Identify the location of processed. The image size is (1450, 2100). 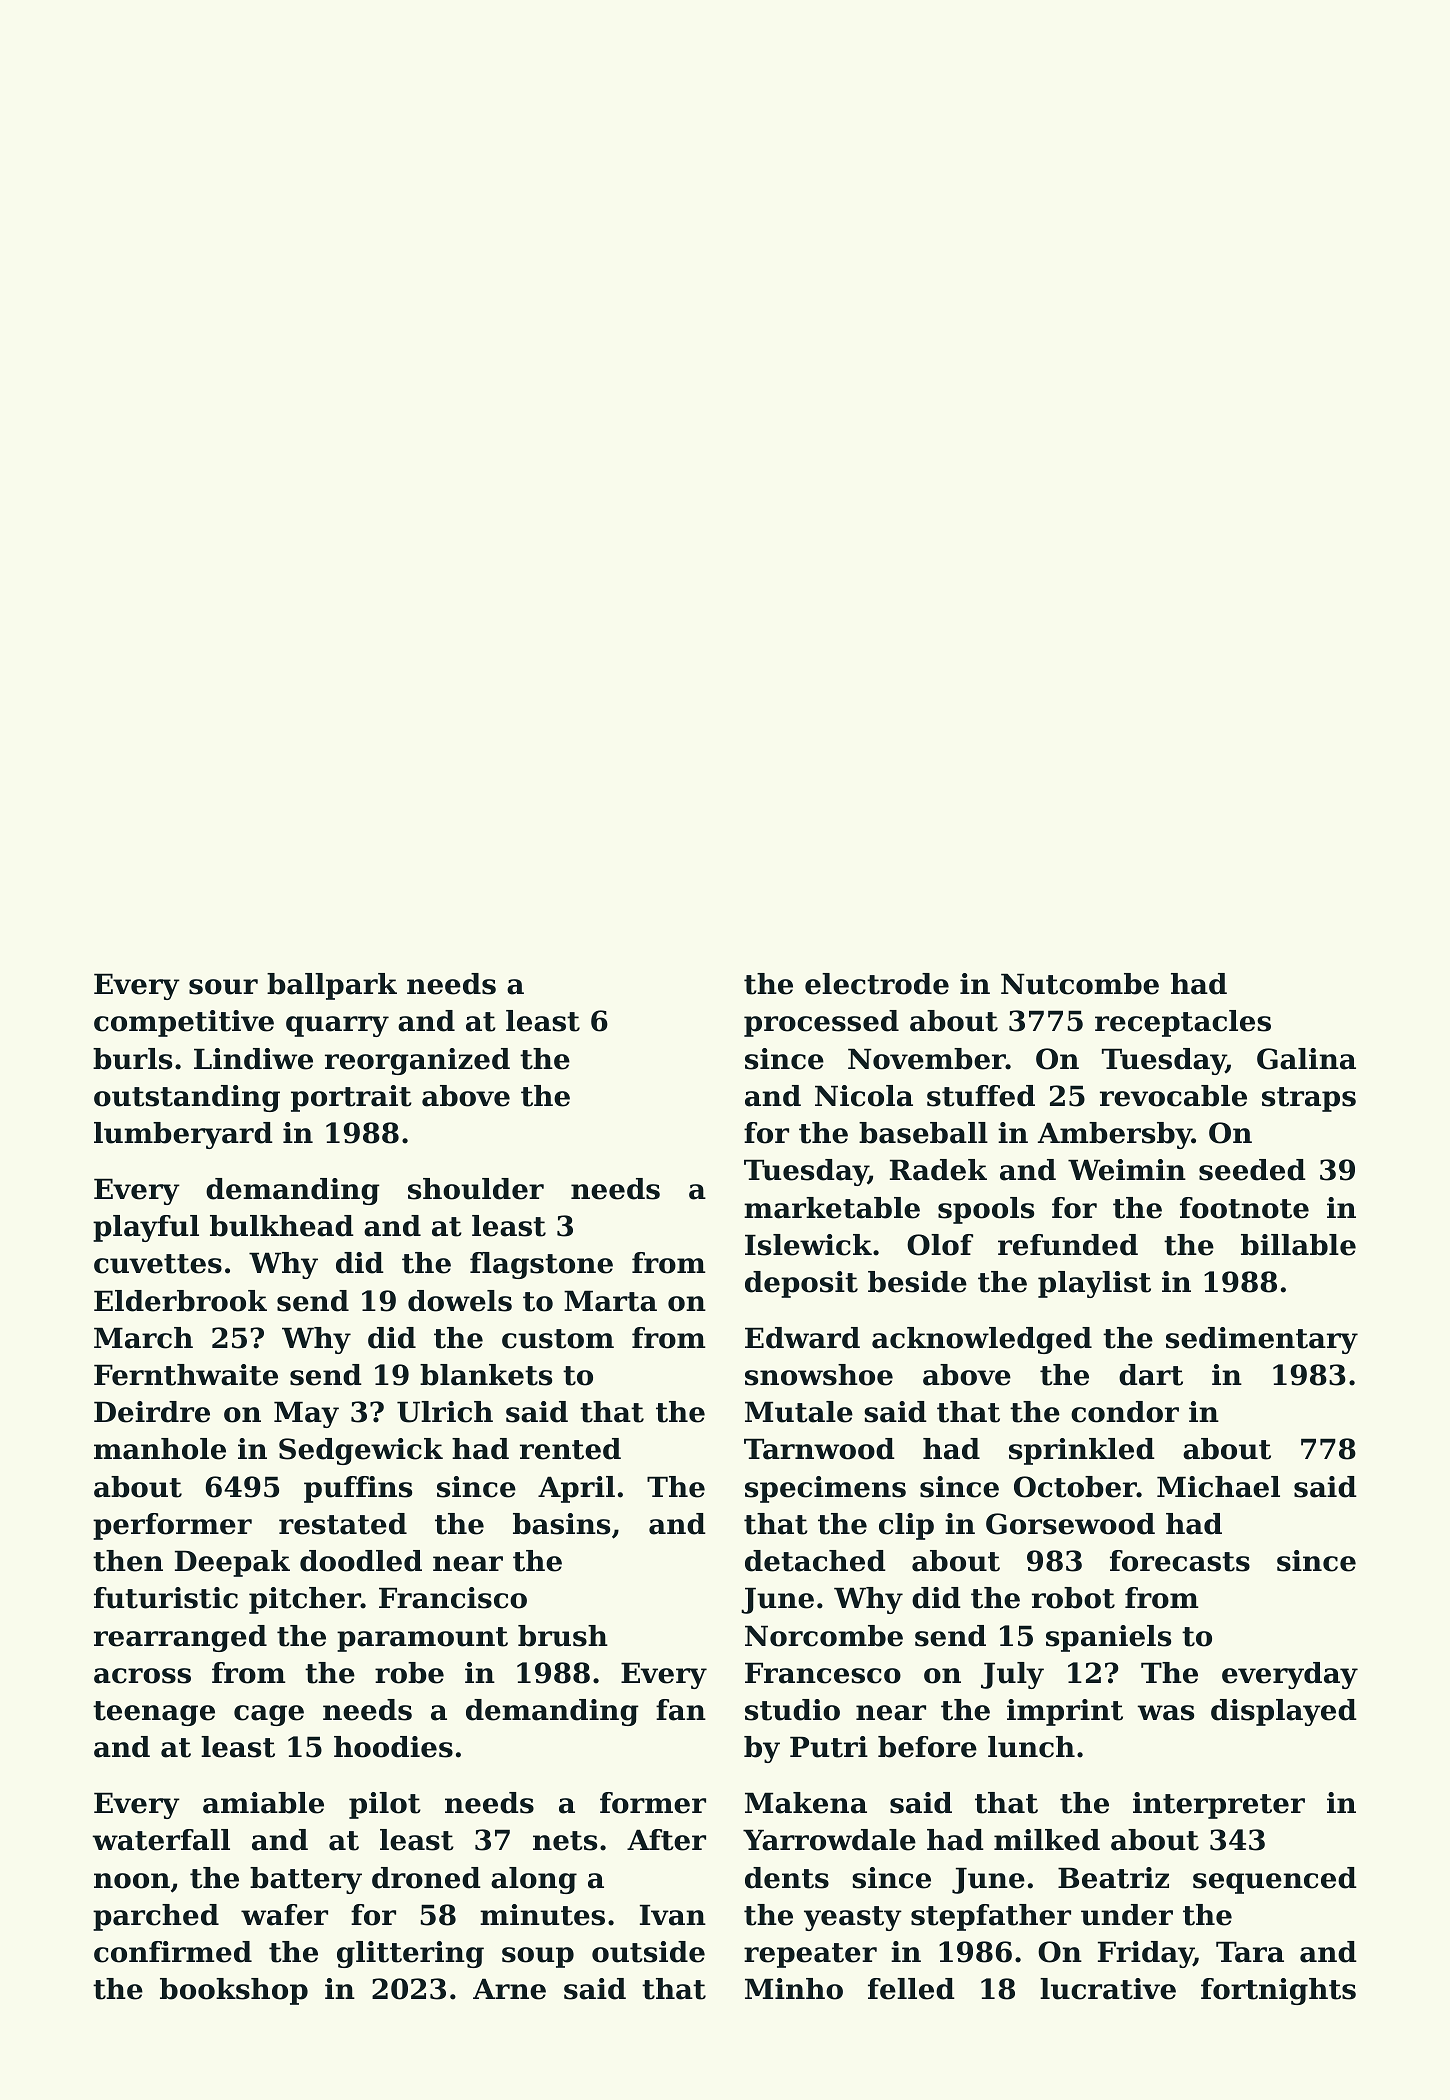
(821, 1023).
